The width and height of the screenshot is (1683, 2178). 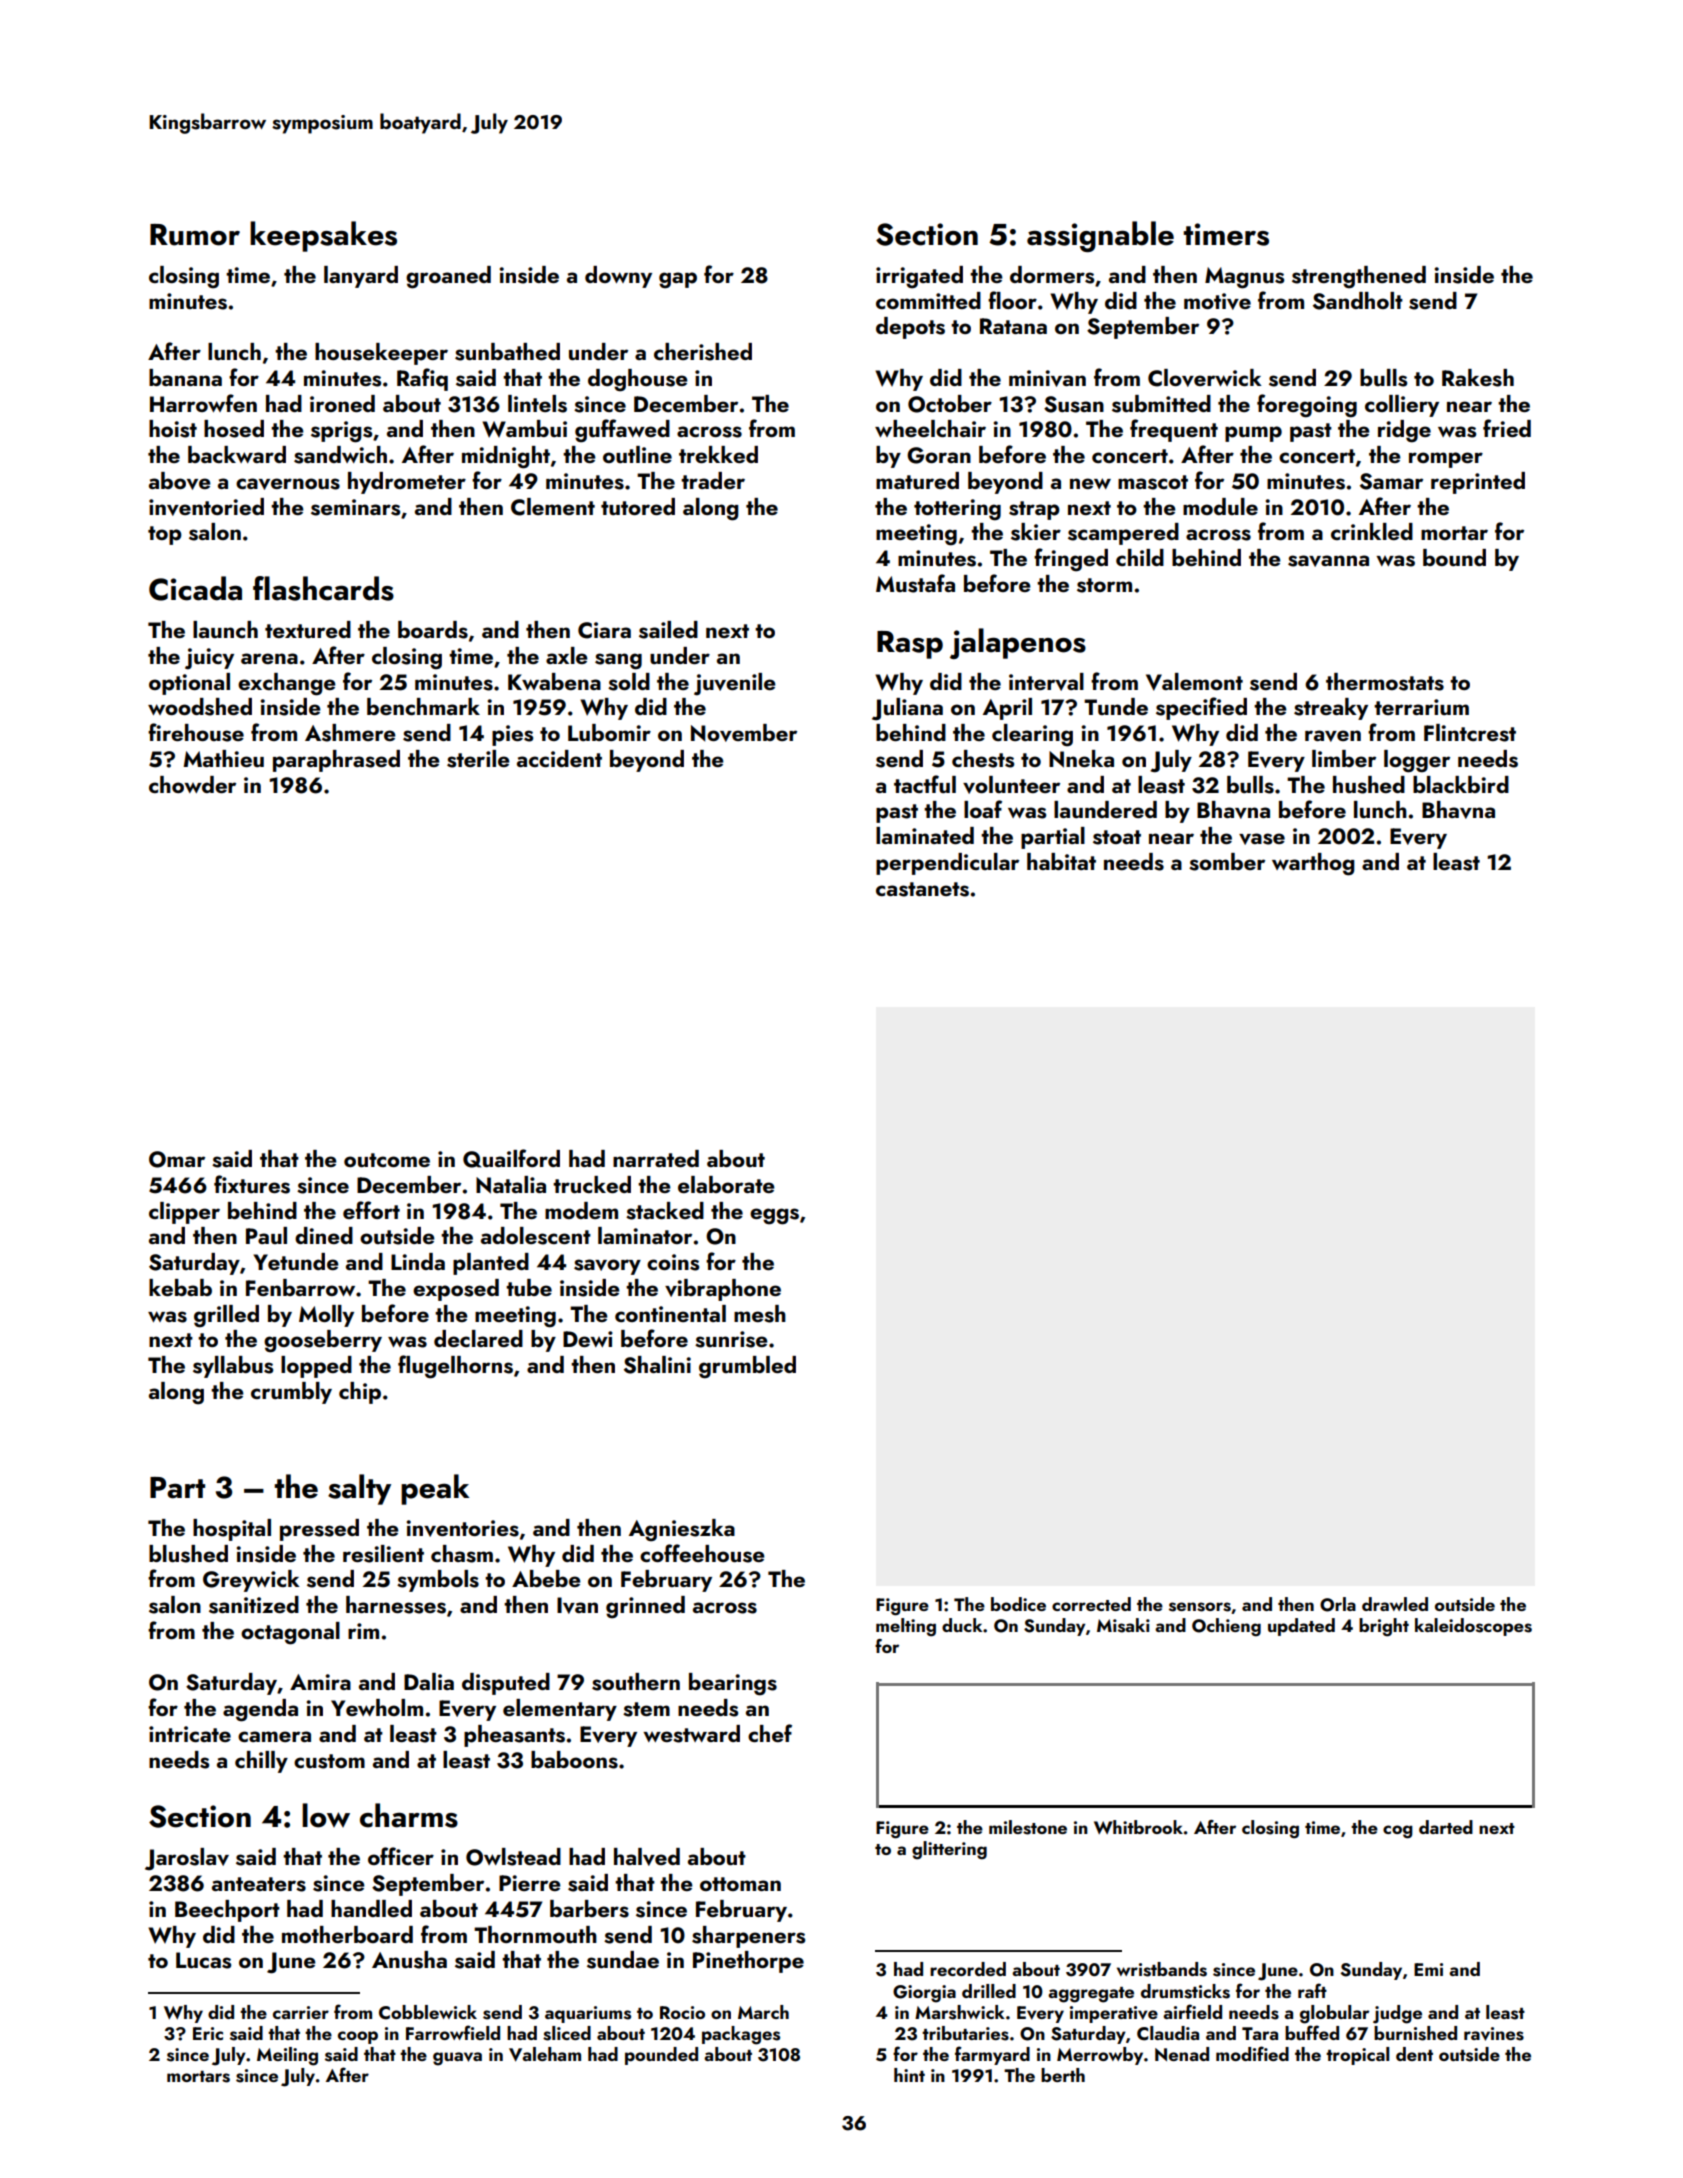 I want to click on hospital, so click(x=232, y=1530).
